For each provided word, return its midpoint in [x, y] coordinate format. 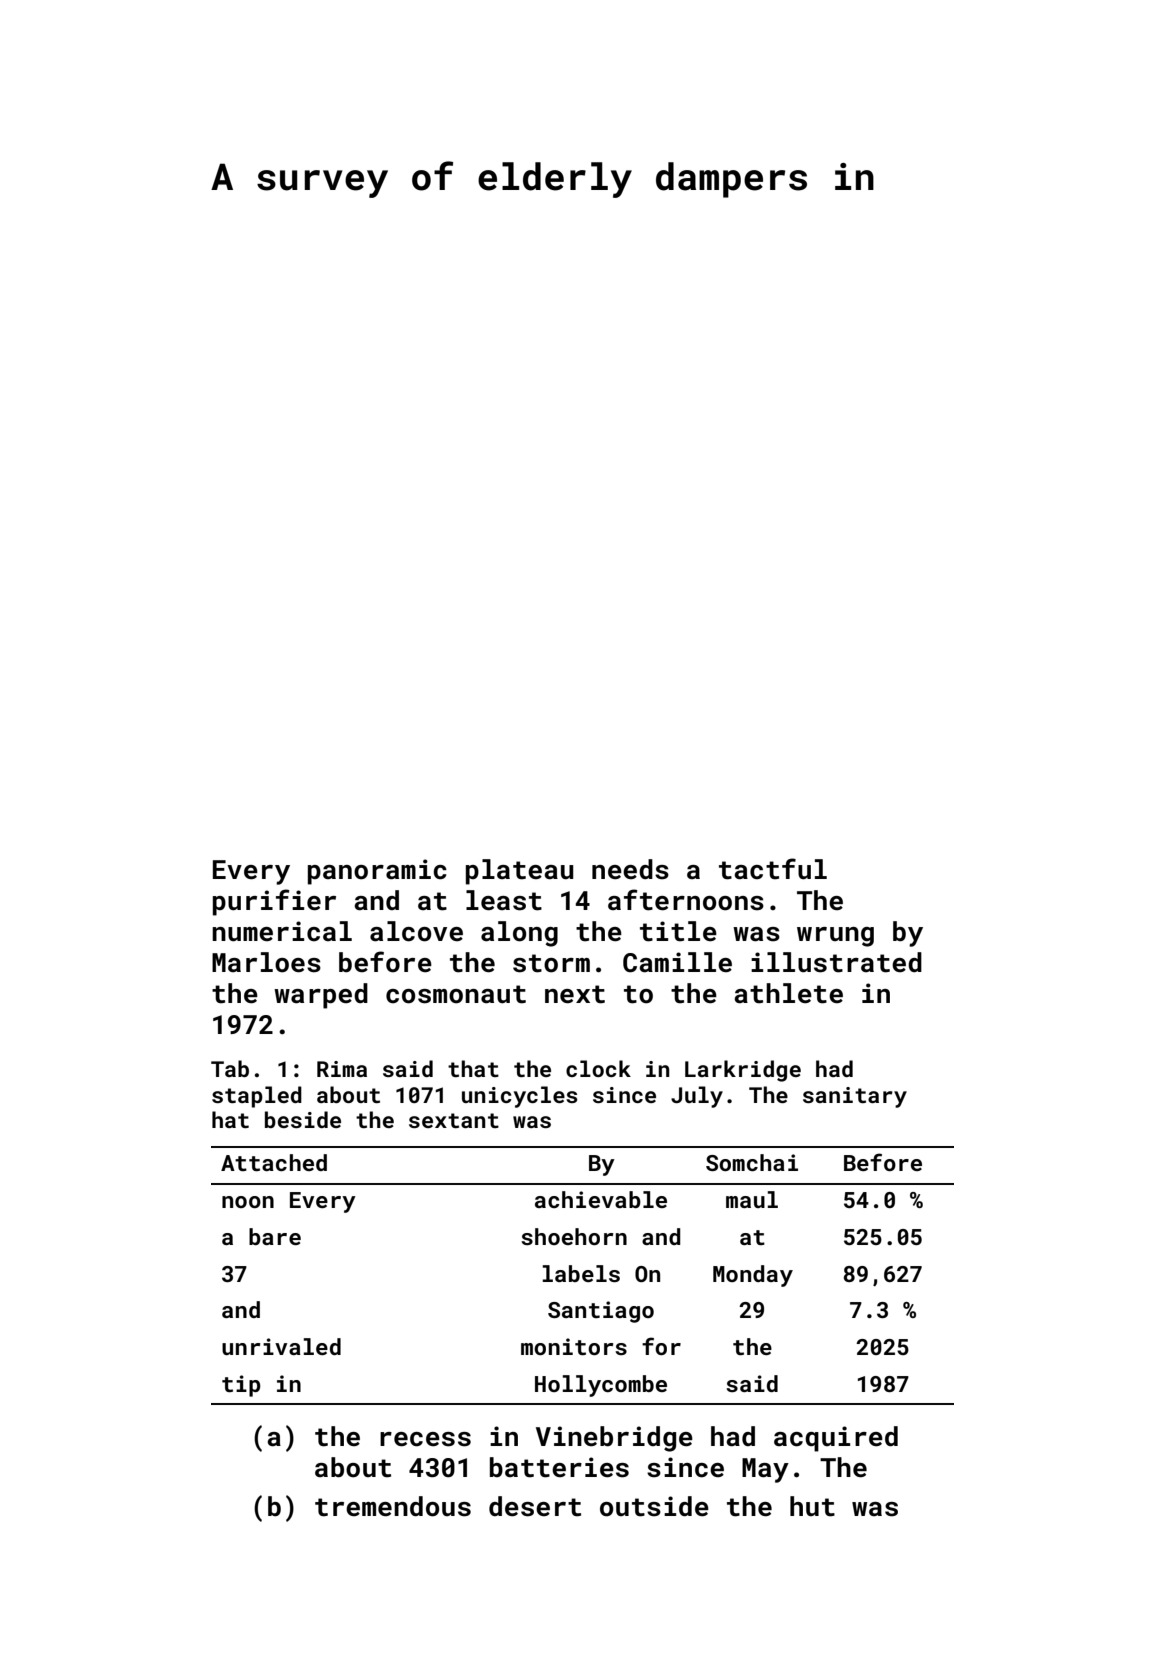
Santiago [601, 1312]
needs [630, 869]
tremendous [393, 1506]
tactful [773, 869]
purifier [274, 902]
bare [275, 1236]
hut [812, 1506]
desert [535, 1506]
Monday [753, 1276]
